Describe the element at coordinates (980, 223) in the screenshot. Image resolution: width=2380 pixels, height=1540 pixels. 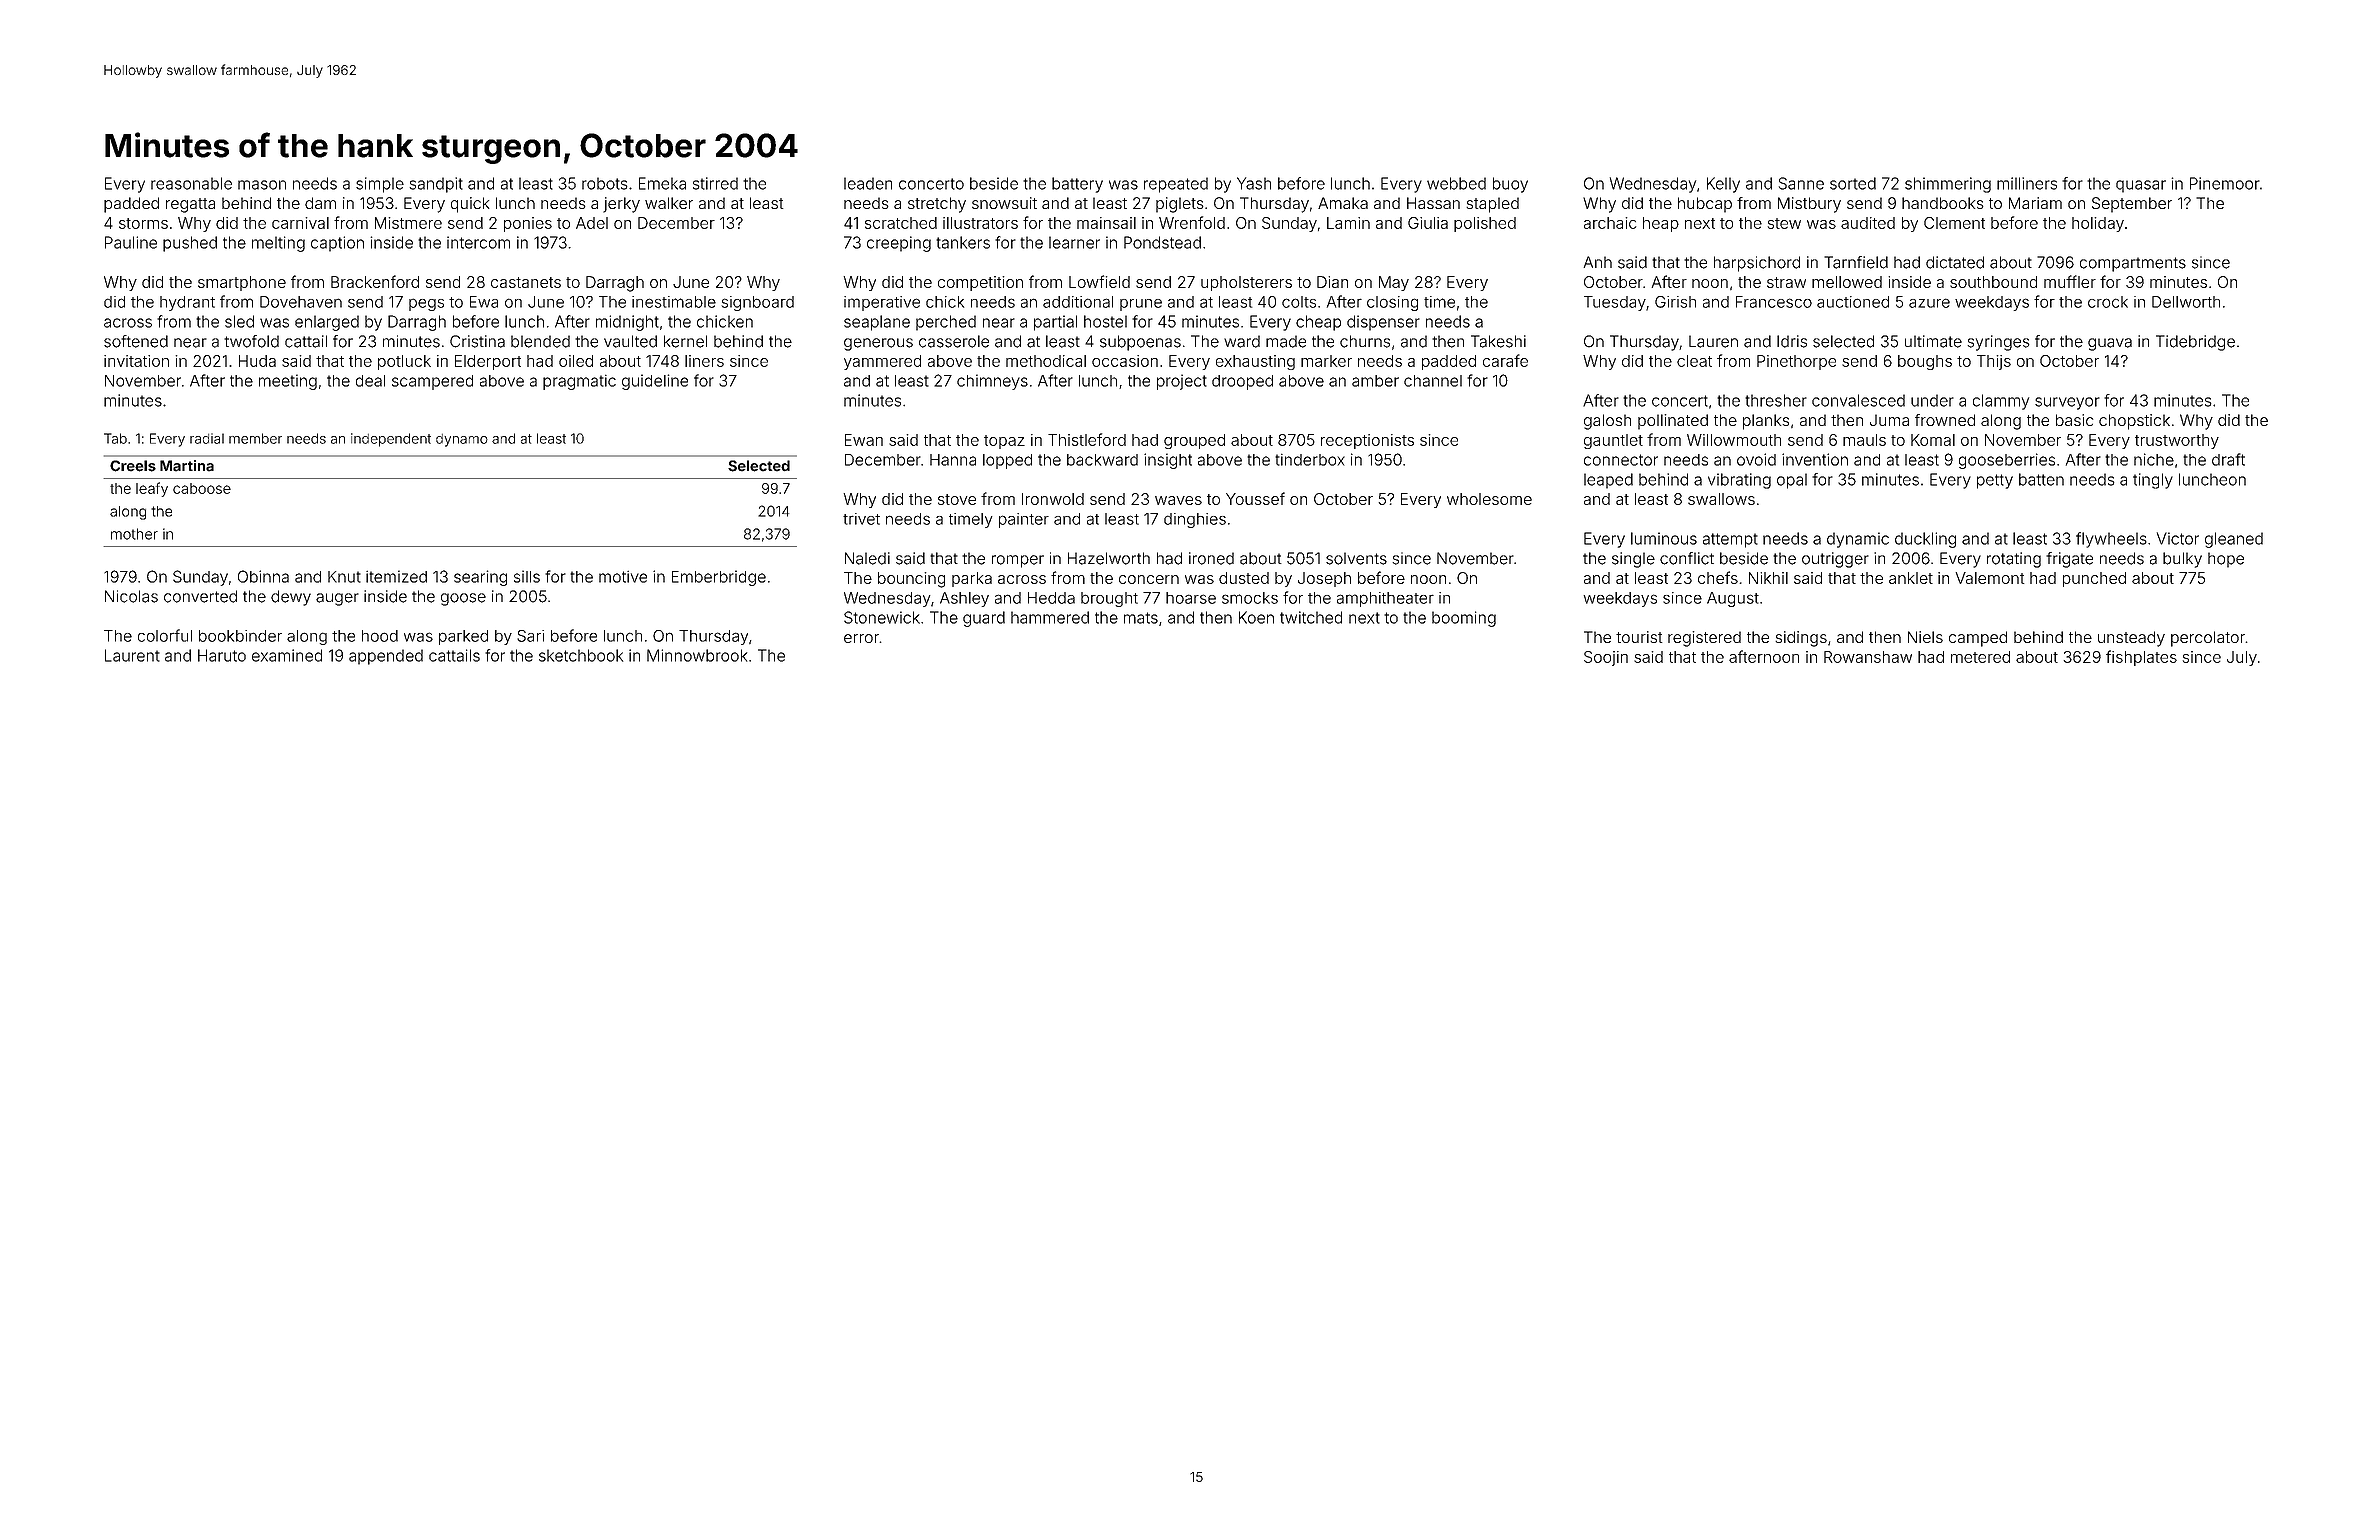
I see `illustrators` at that location.
